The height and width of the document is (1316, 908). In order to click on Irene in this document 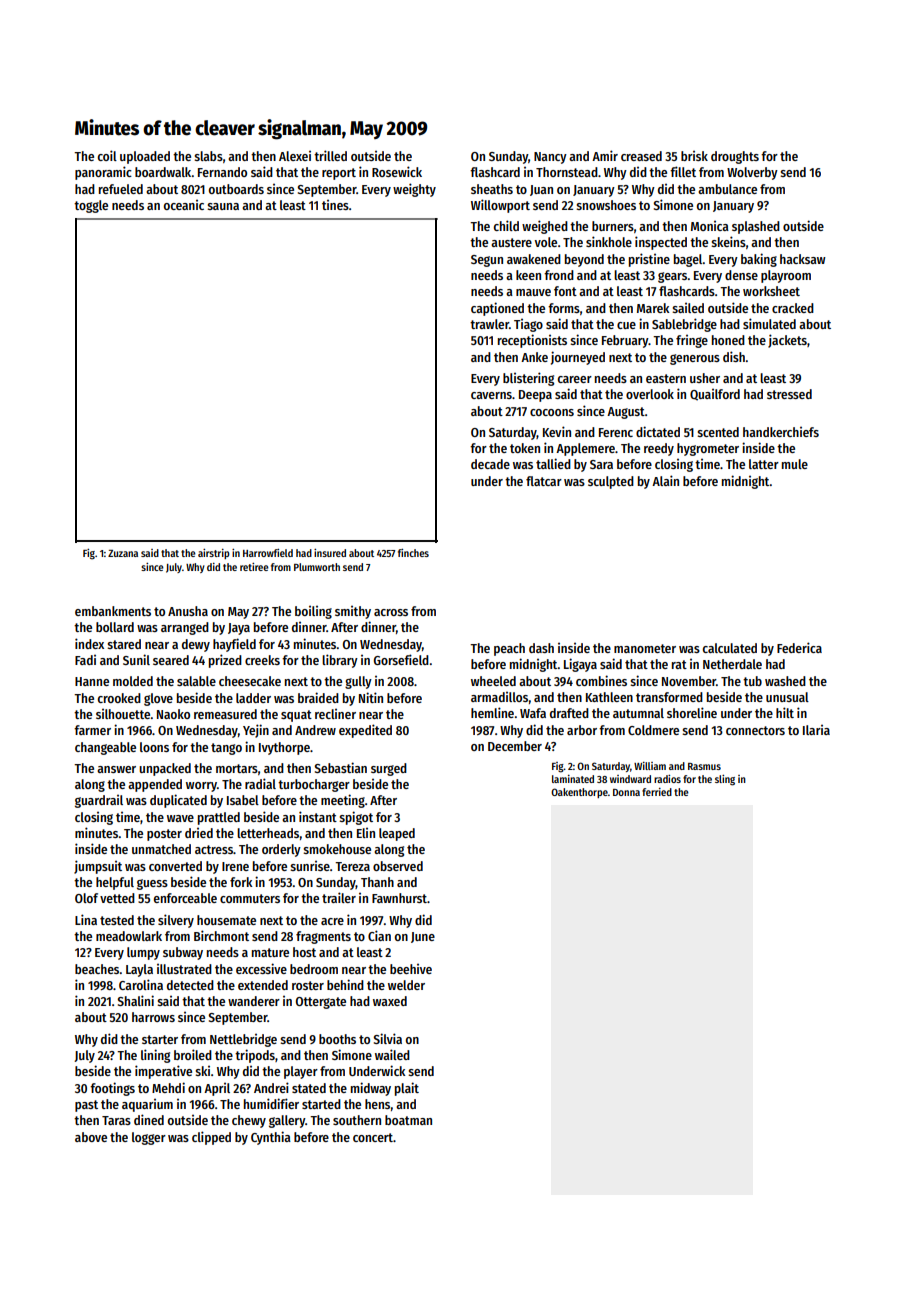, I will do `click(235, 866)`.
